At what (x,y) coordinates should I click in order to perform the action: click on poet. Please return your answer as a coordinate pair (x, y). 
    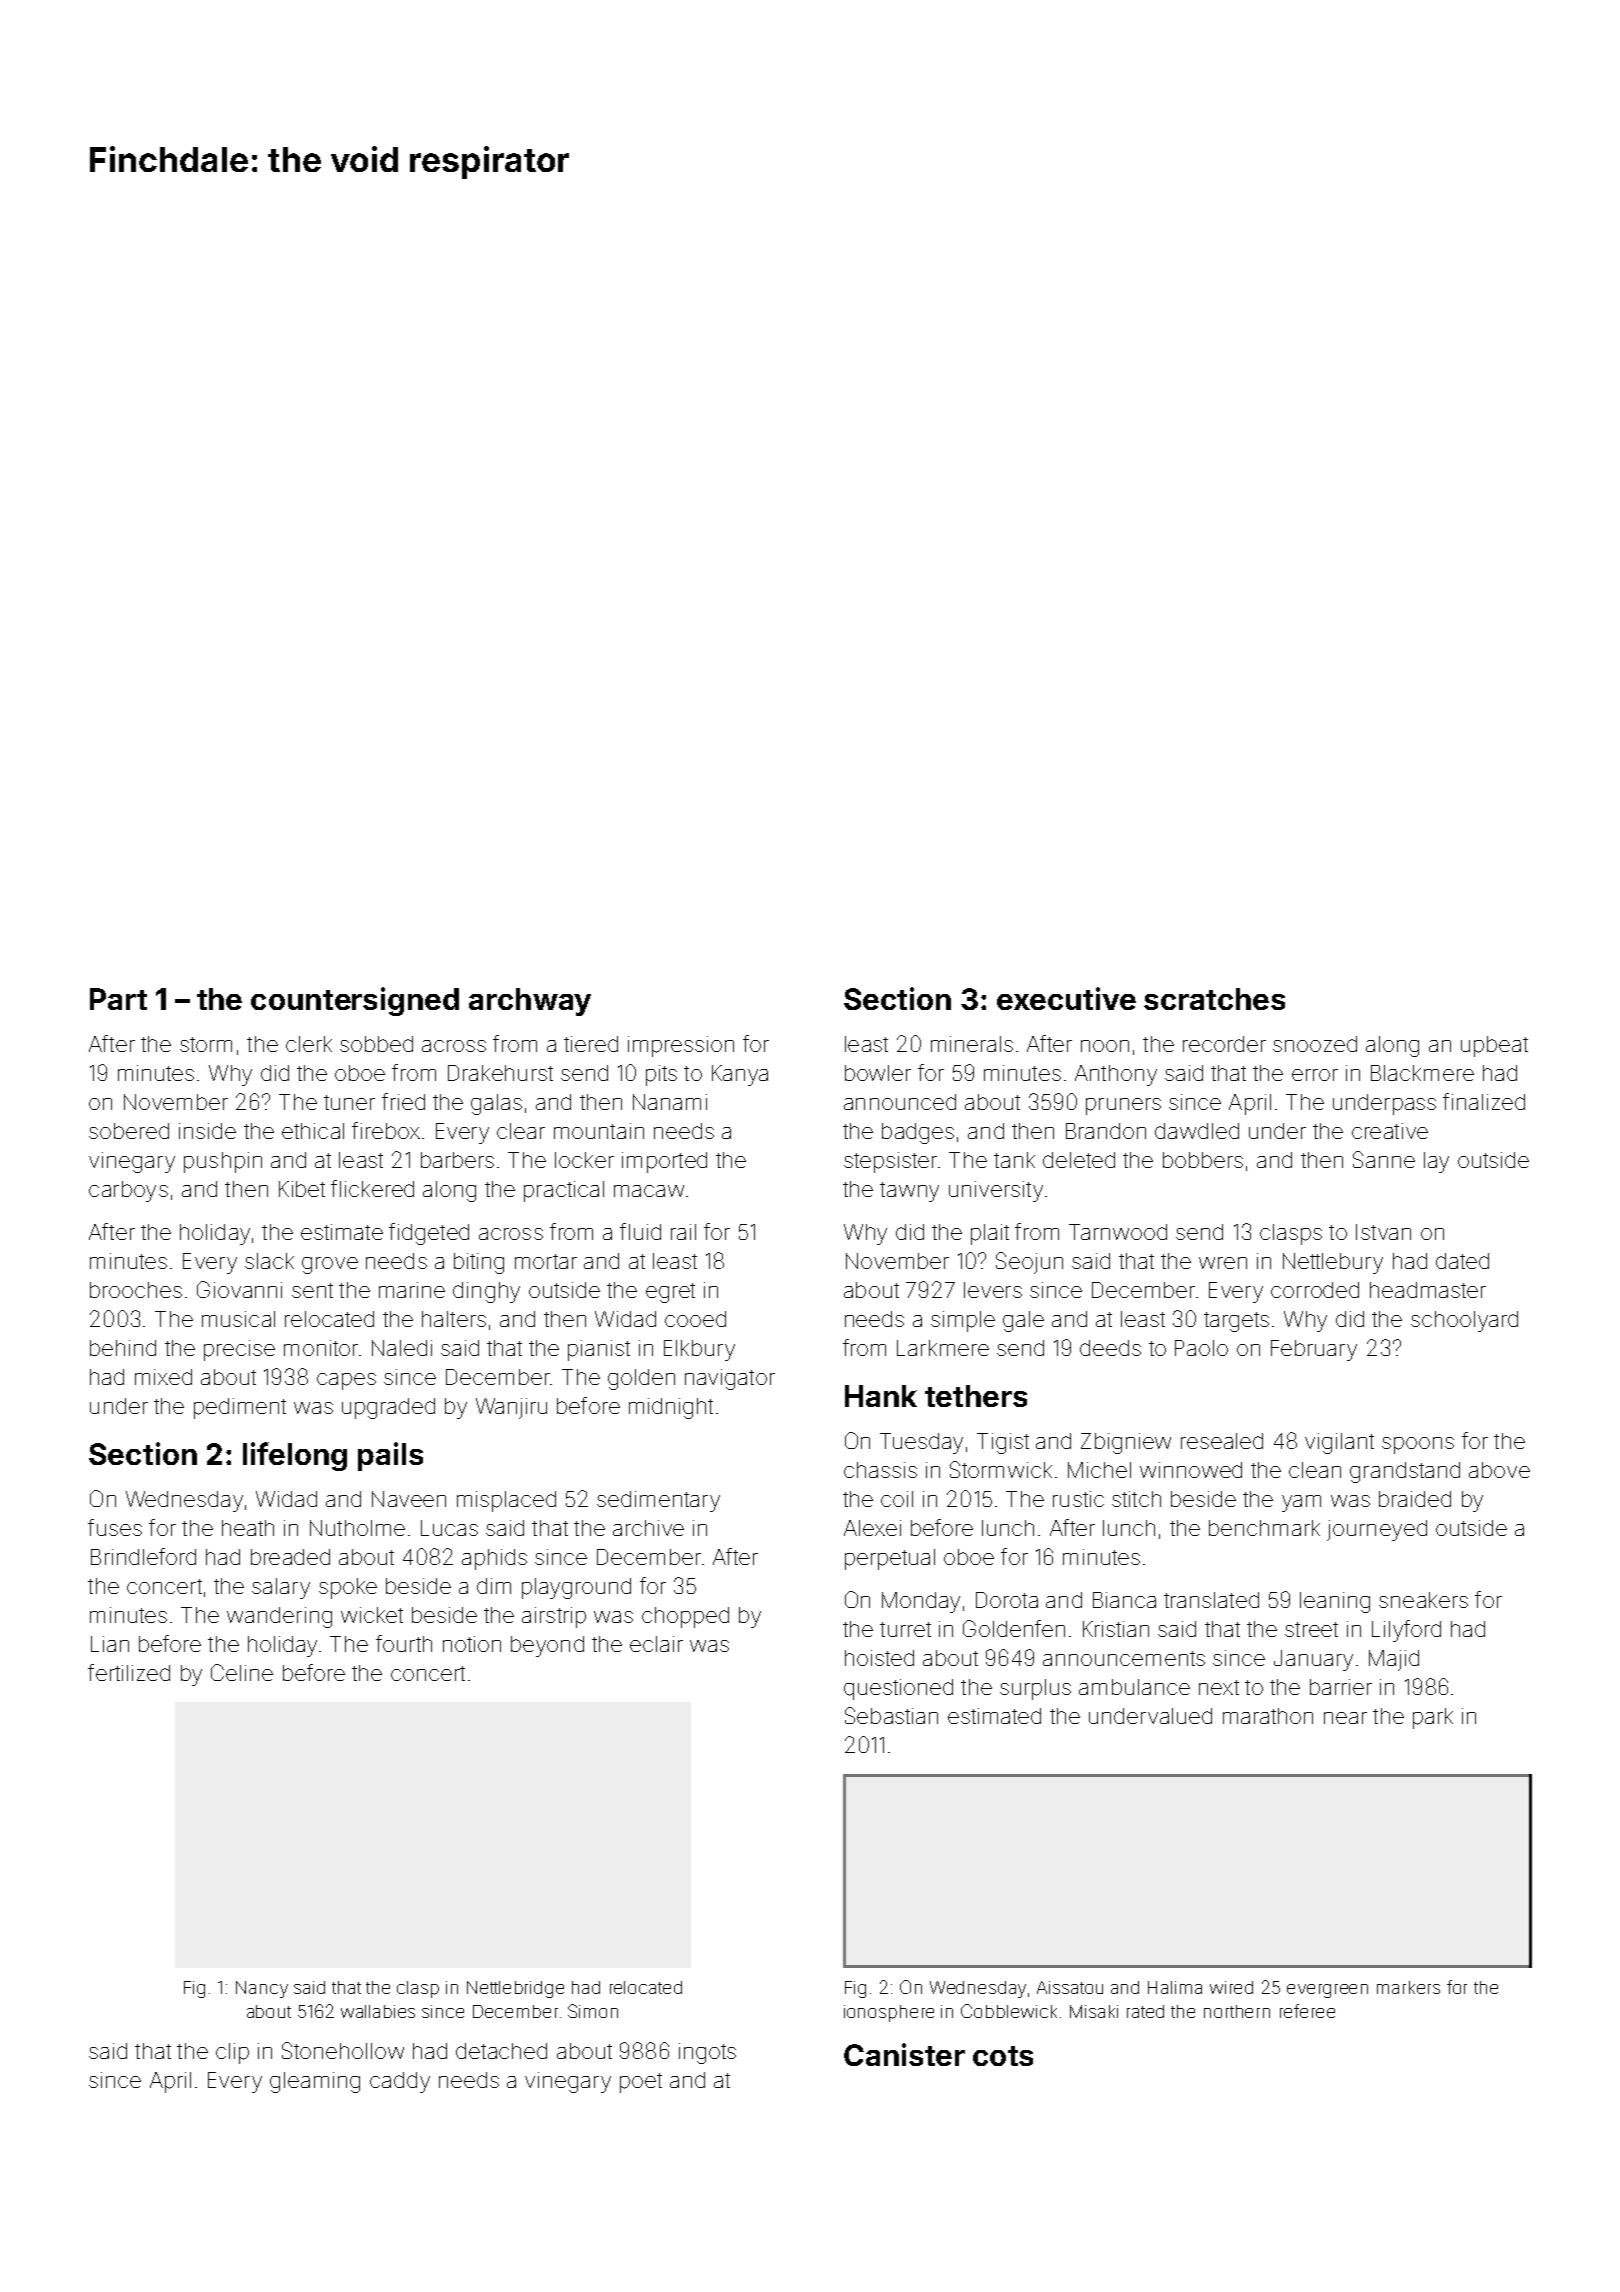
    Looking at the image, I should click on (641, 2083).
